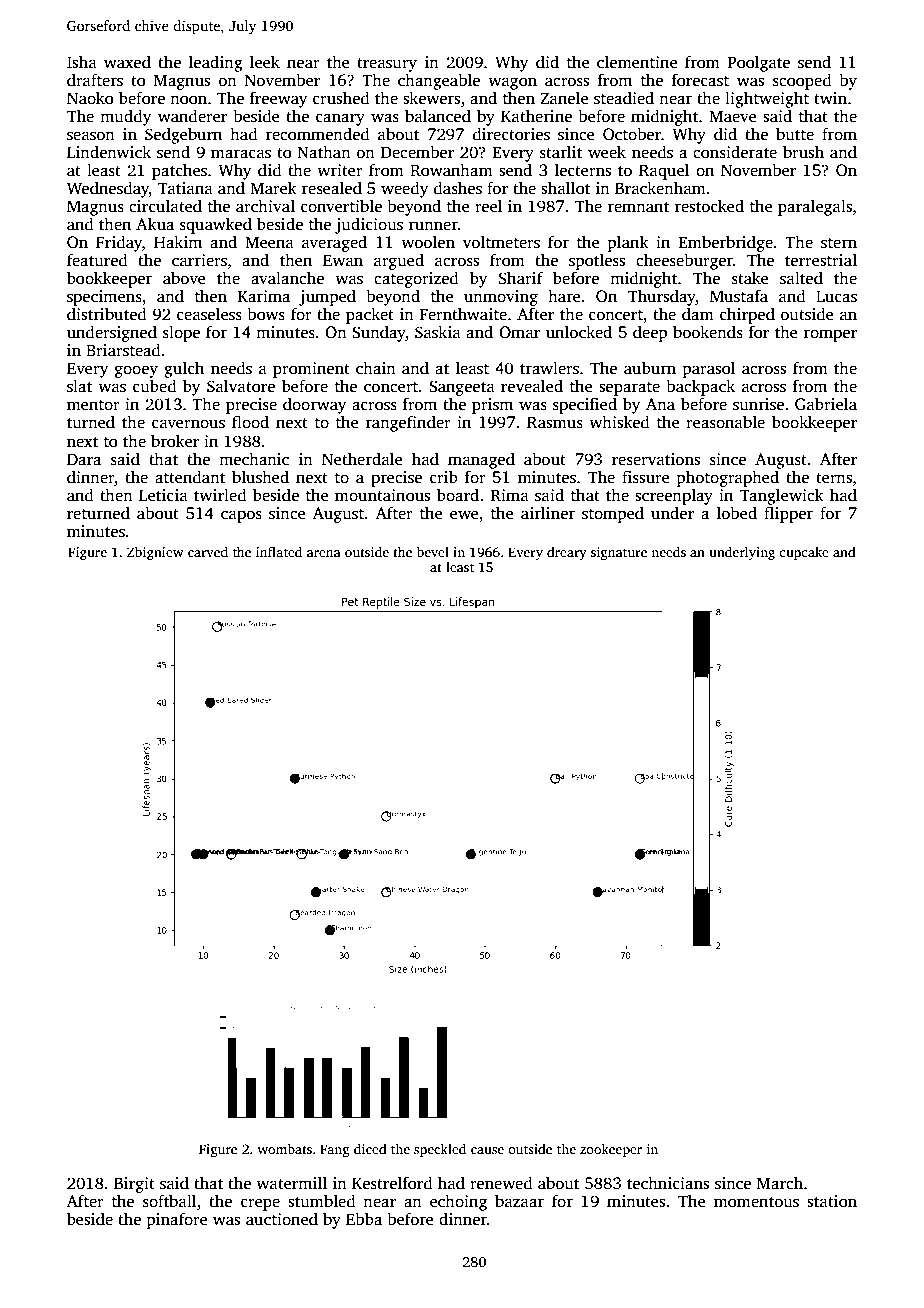 The image size is (924, 1308). Describe the element at coordinates (611, 1150) in the screenshot. I see `zookeeper` at that location.
